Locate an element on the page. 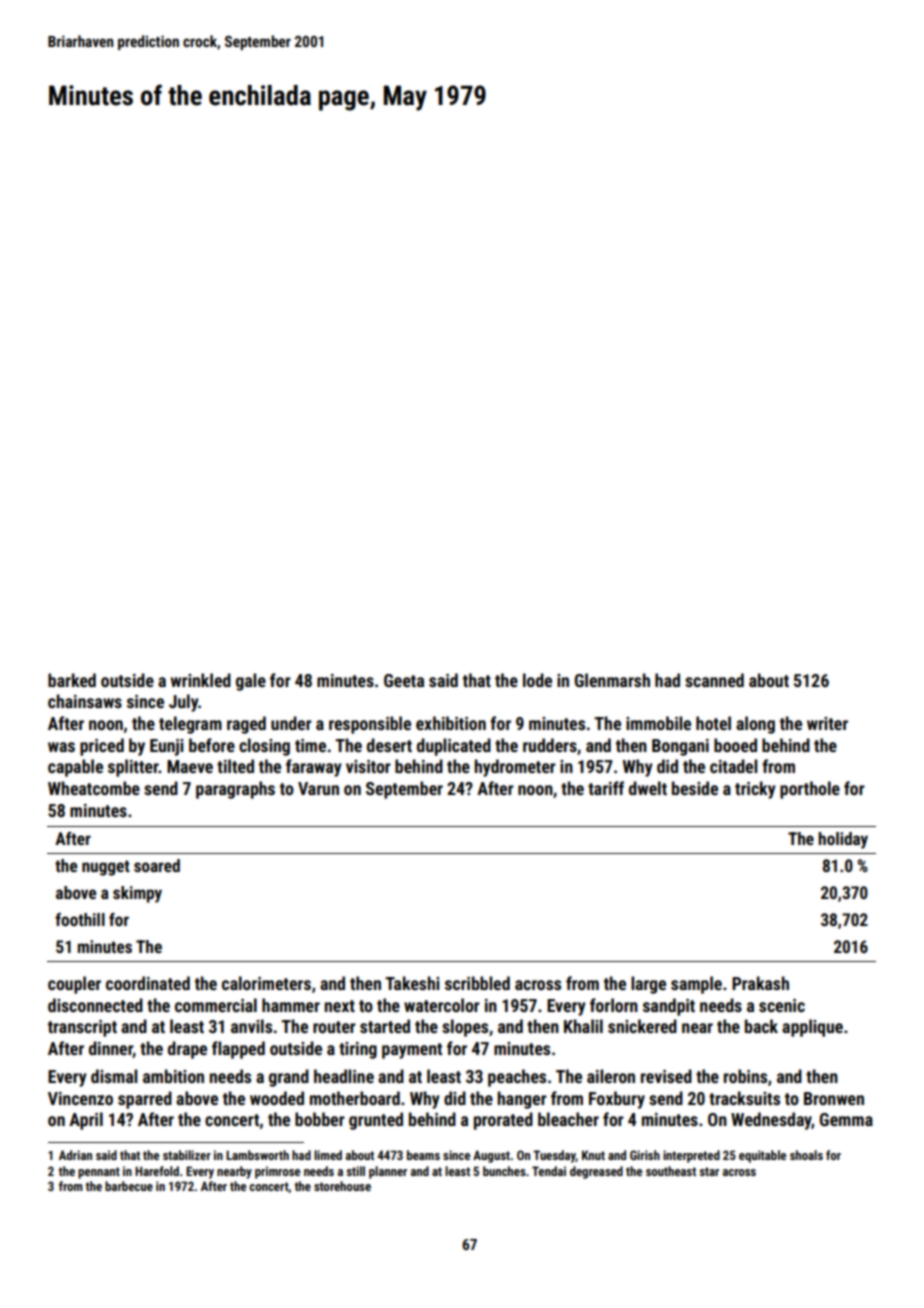 The height and width of the image is (1308, 924). ambition is located at coordinates (173, 1076).
